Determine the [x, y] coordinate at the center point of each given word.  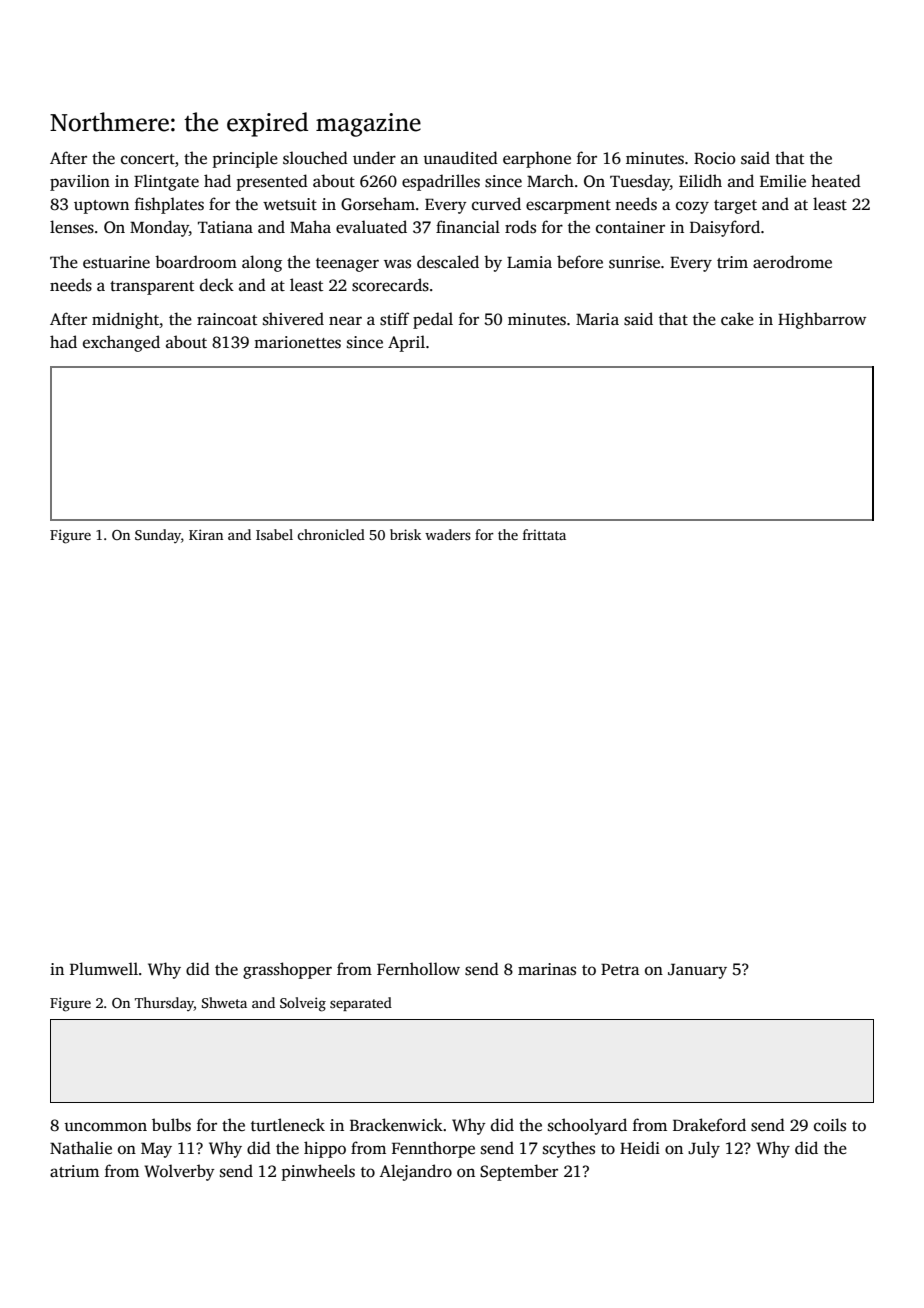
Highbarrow [822, 320]
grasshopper [287, 970]
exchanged [121, 343]
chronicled [331, 534]
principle [245, 159]
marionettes [297, 342]
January [697, 971]
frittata [544, 534]
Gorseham [378, 204]
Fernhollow [418, 968]
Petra [620, 969]
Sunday [158, 536]
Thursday [164, 1004]
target [735, 207]
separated [361, 1004]
